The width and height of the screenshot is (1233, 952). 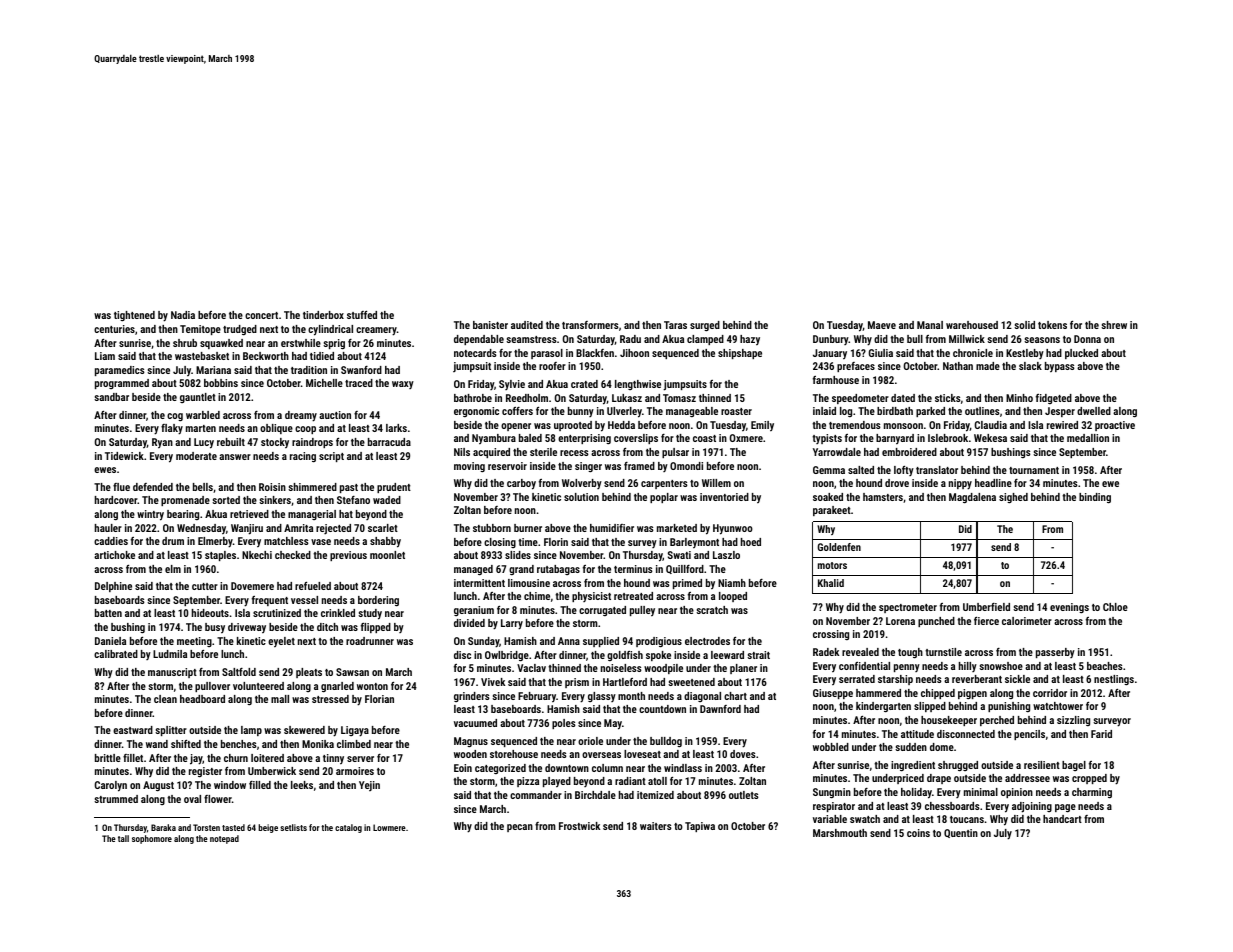 What do you see at coordinates (958, 366) in the screenshot?
I see `Nathan` at bounding box center [958, 366].
